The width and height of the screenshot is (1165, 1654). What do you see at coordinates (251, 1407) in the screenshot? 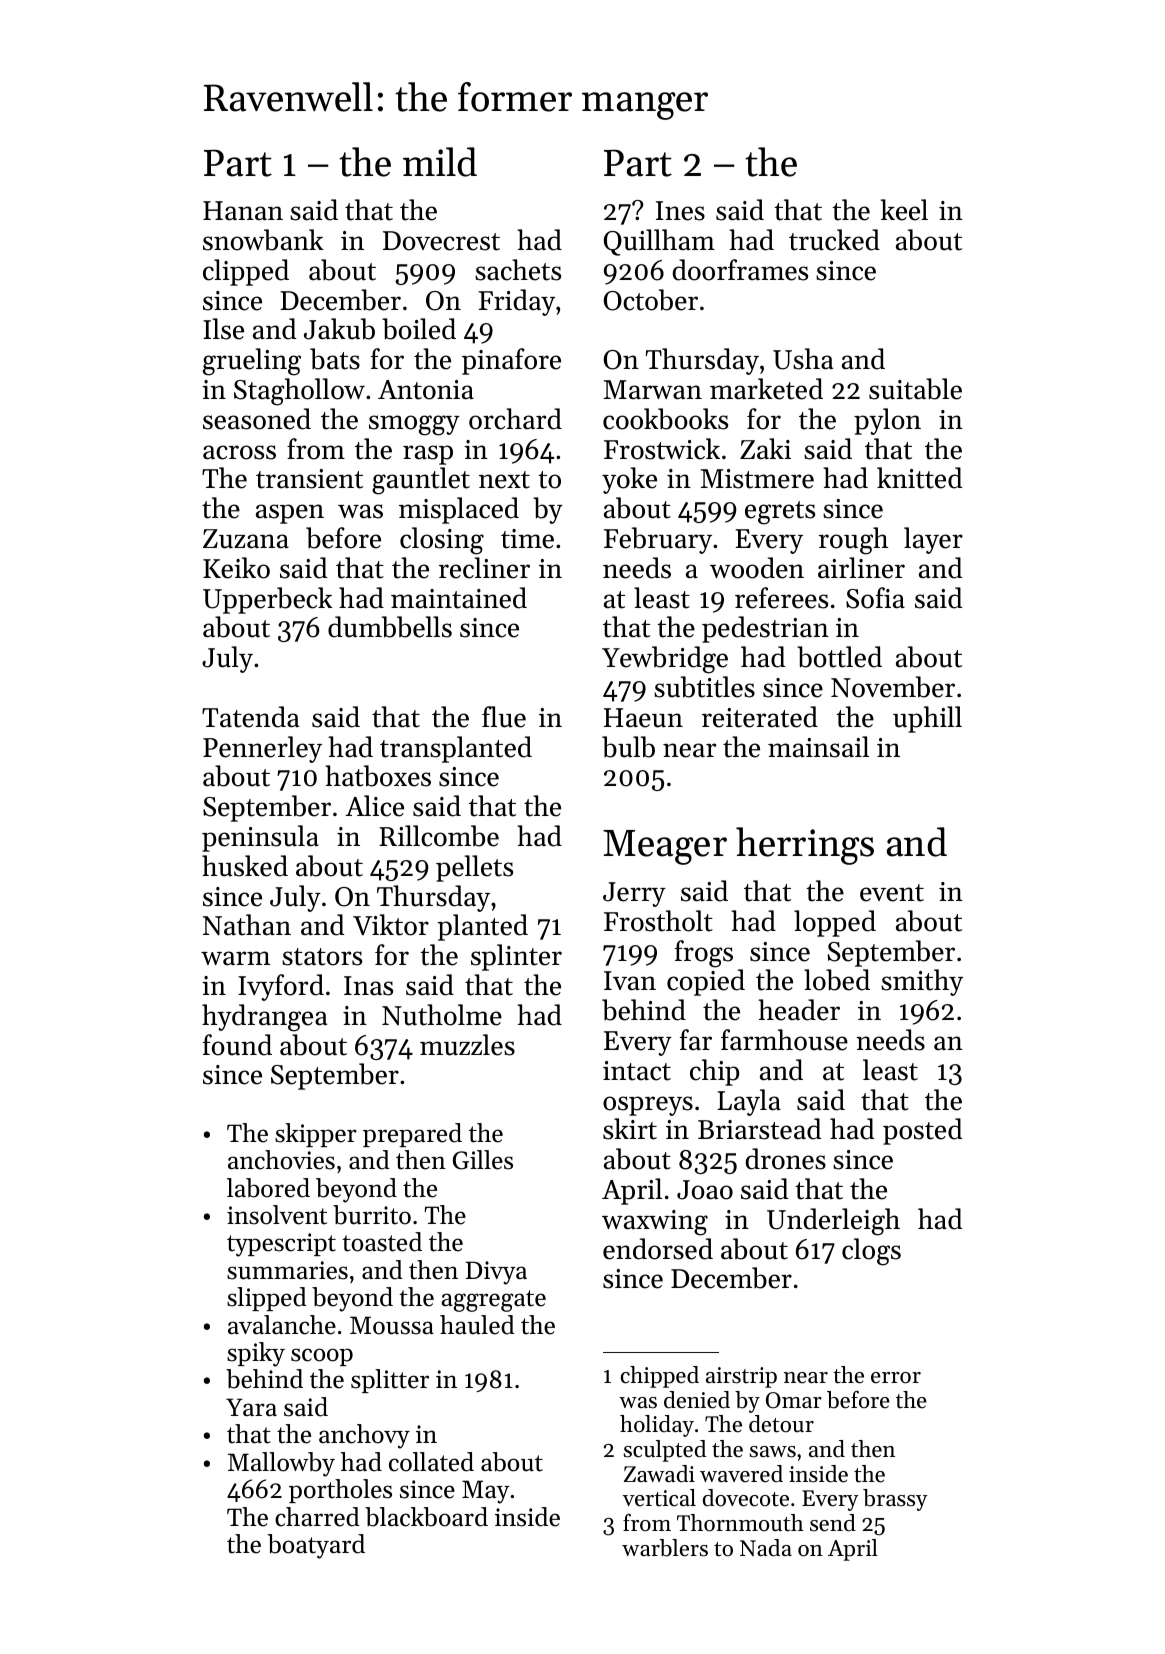
I see `Yara` at bounding box center [251, 1407].
